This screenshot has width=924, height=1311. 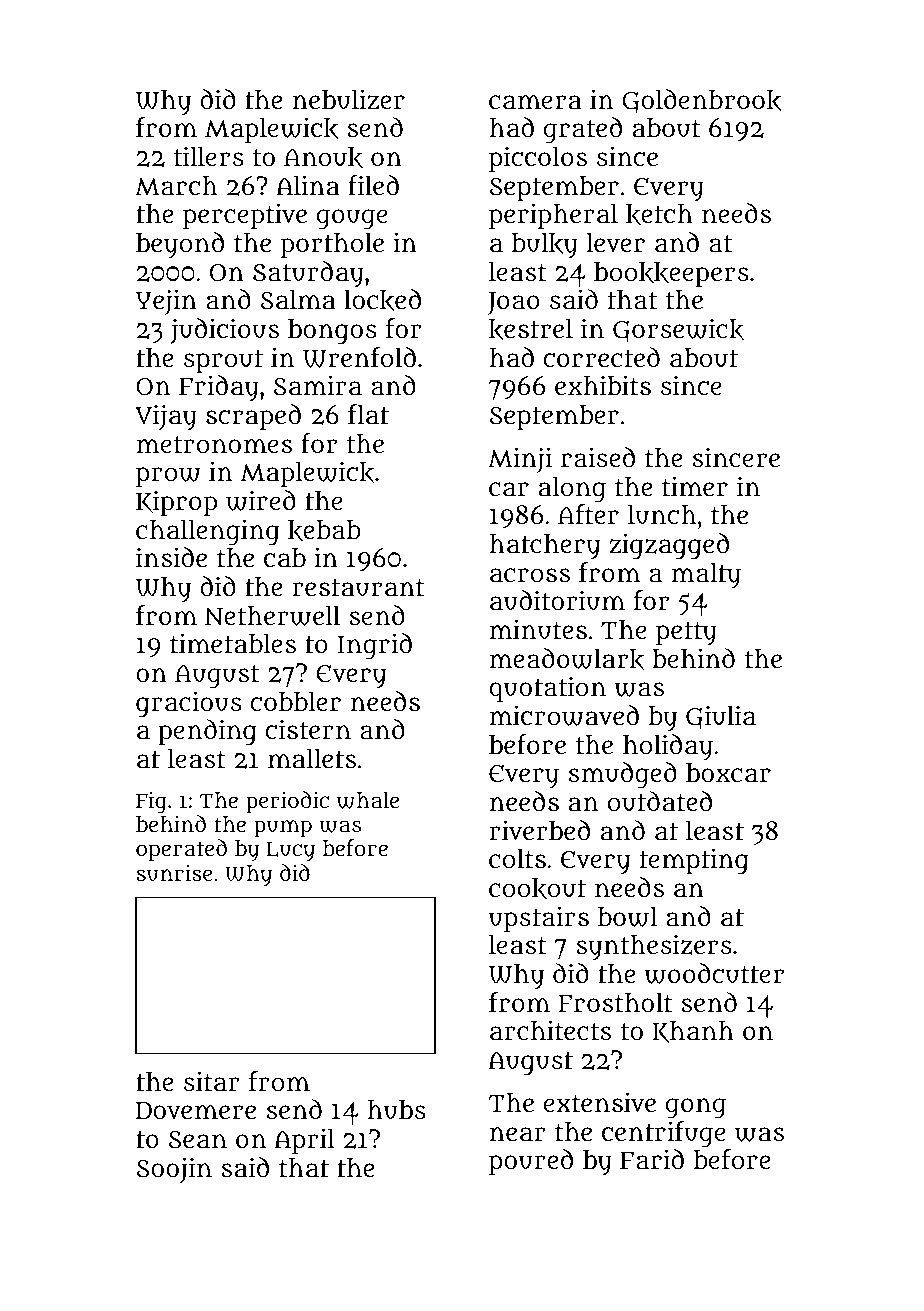 What do you see at coordinates (678, 330) in the screenshot?
I see `Gorsewick` at bounding box center [678, 330].
